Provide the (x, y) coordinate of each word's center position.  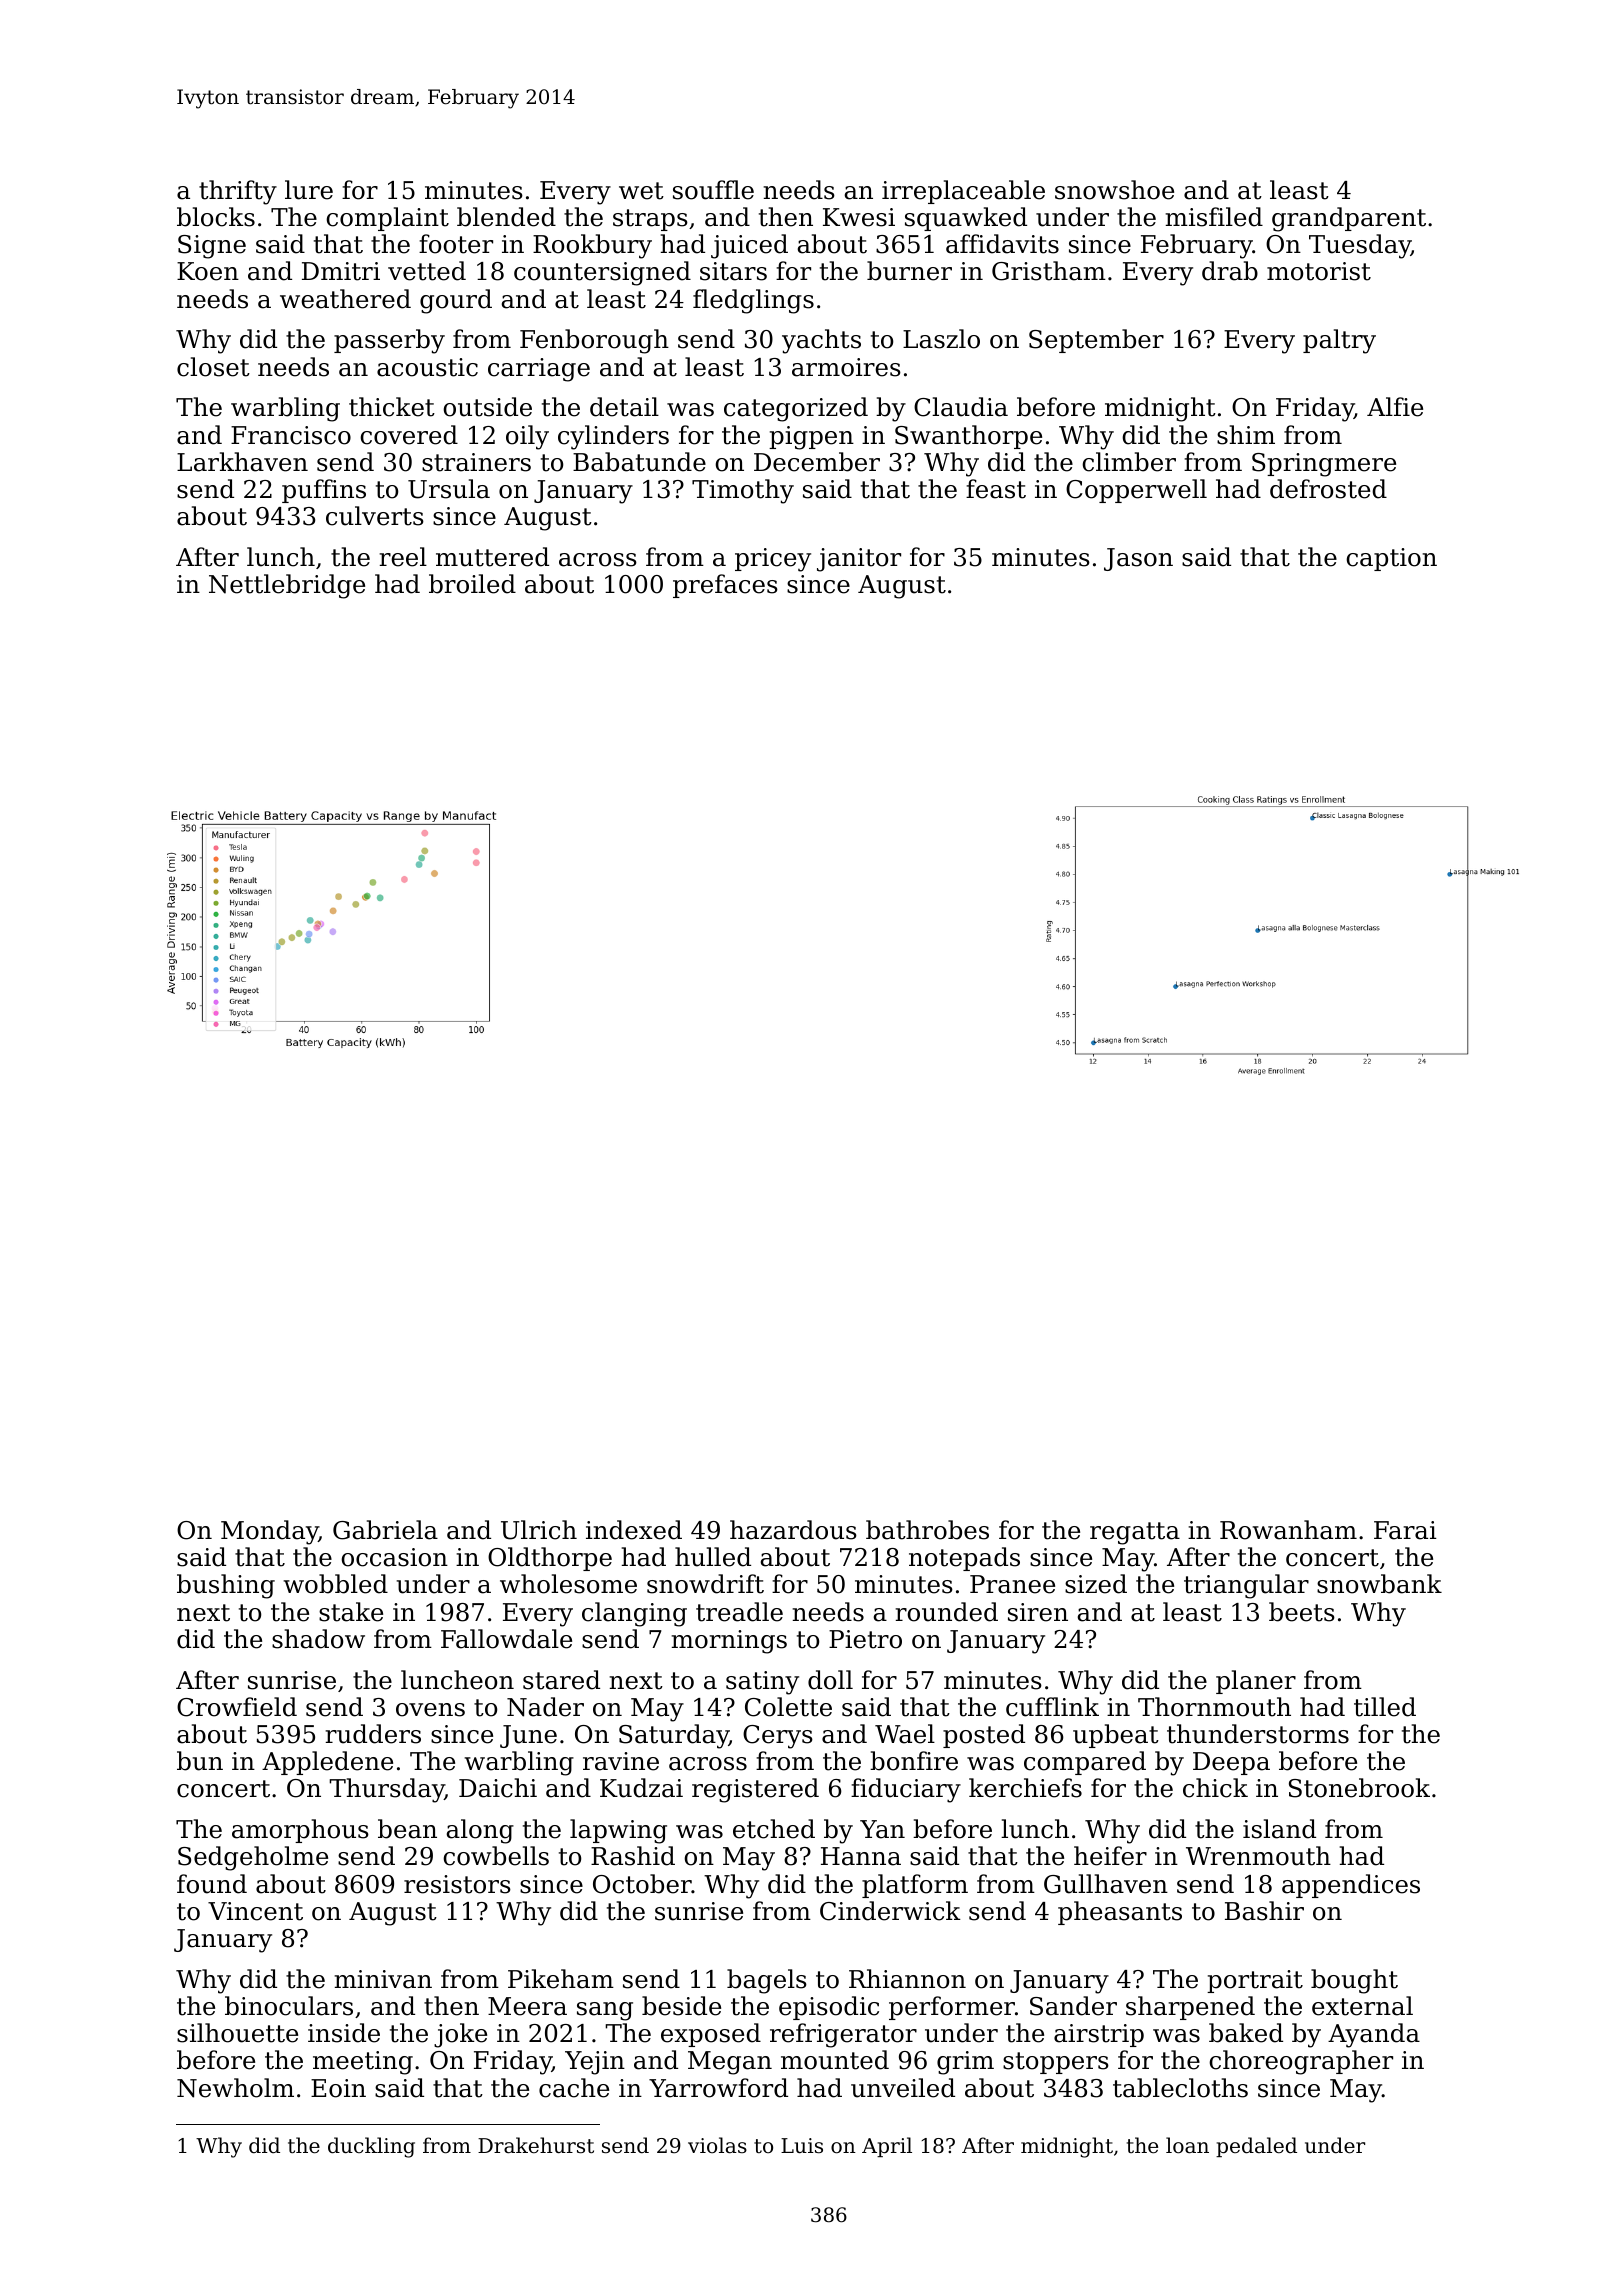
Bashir (1264, 1911)
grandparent (1349, 219)
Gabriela (385, 1530)
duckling (371, 2147)
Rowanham (1288, 1530)
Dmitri (341, 271)
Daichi (498, 1788)
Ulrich (539, 1530)
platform (915, 1886)
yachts (821, 341)
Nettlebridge (287, 586)
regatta (1135, 1533)
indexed (634, 1530)
